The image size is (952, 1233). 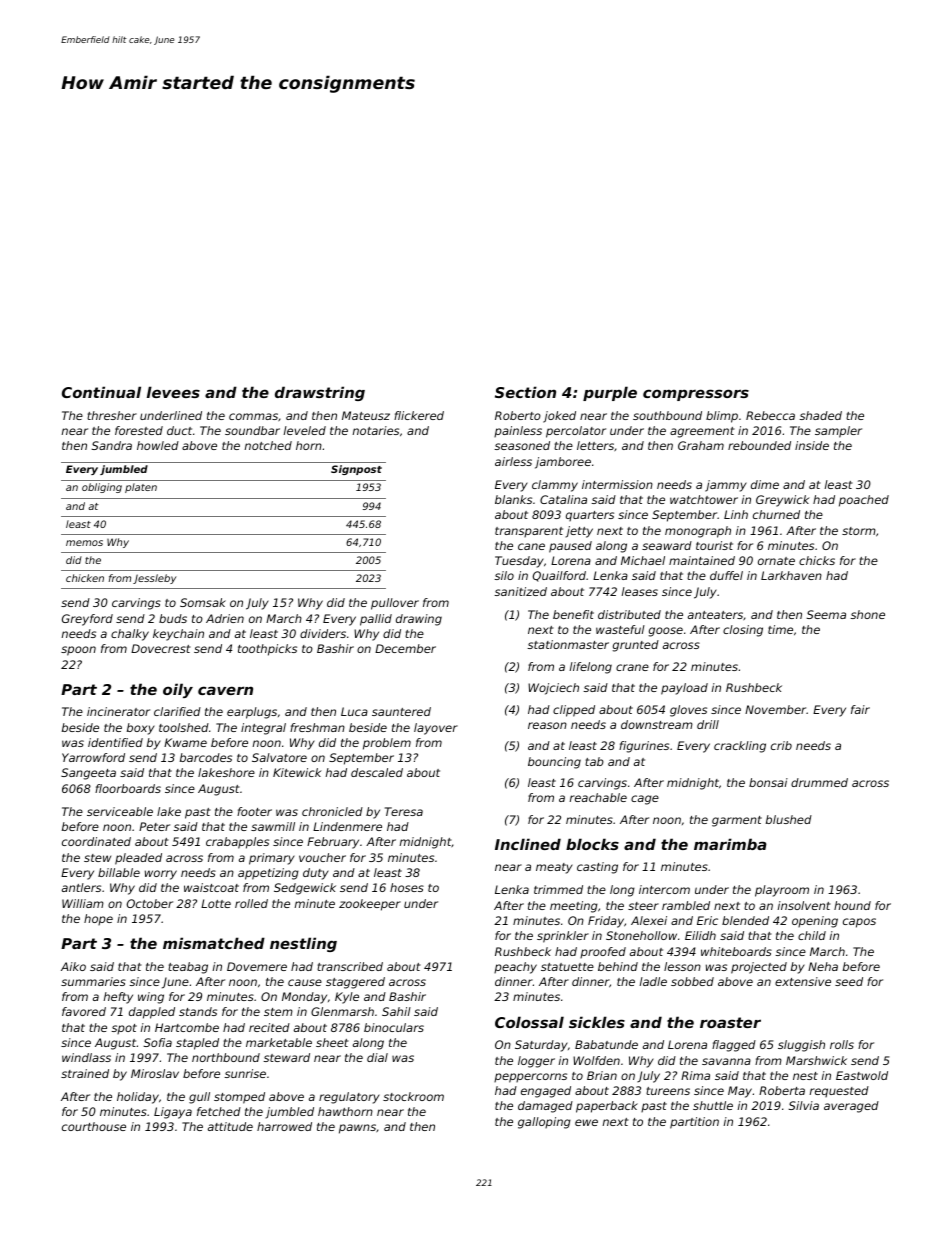 I want to click on Marshwick, so click(x=816, y=1060).
